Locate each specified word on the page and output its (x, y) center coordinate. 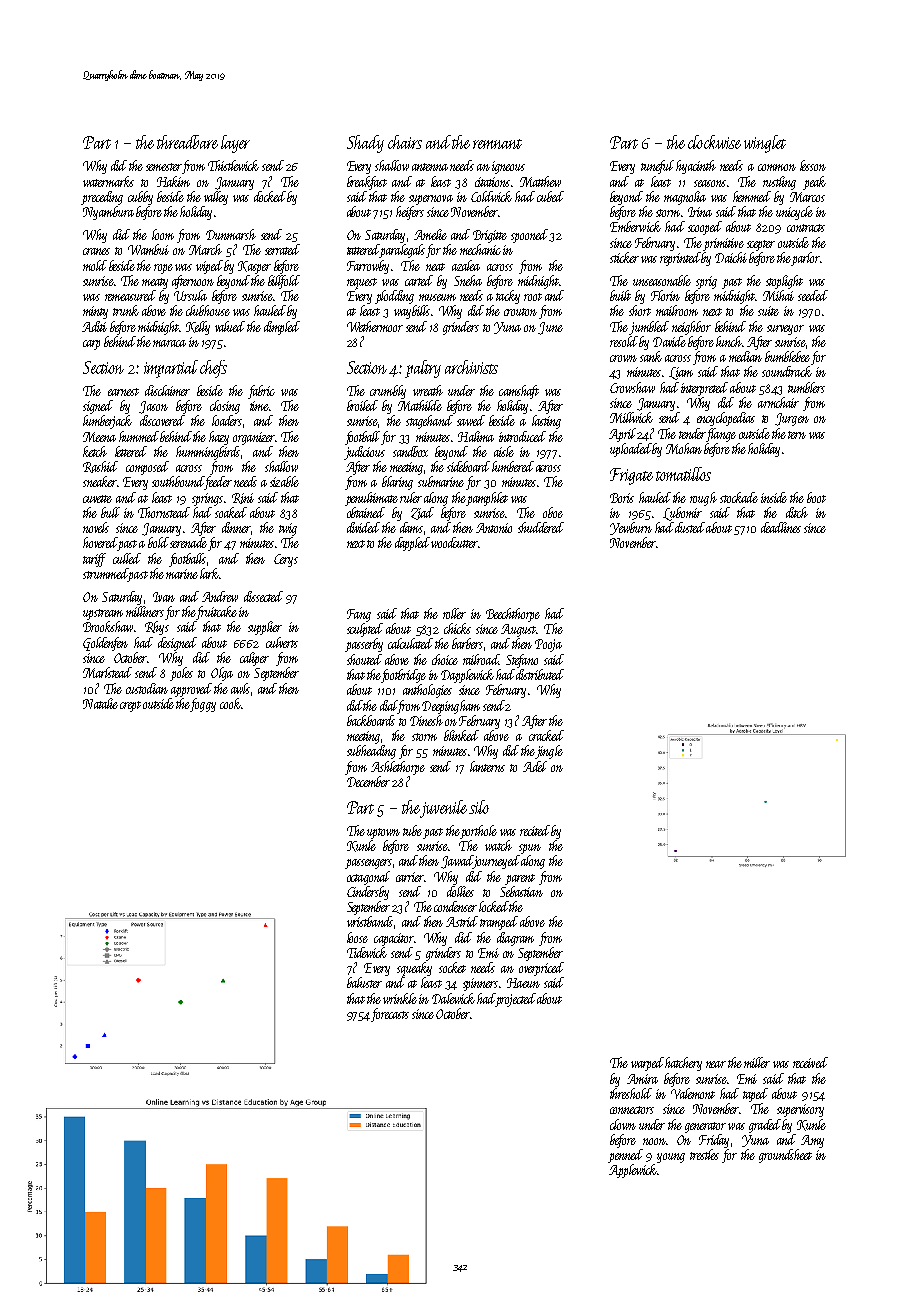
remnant (497, 144)
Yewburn (631, 528)
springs (207, 499)
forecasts (390, 1015)
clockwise (714, 142)
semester (164, 167)
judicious (364, 453)
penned (625, 1156)
